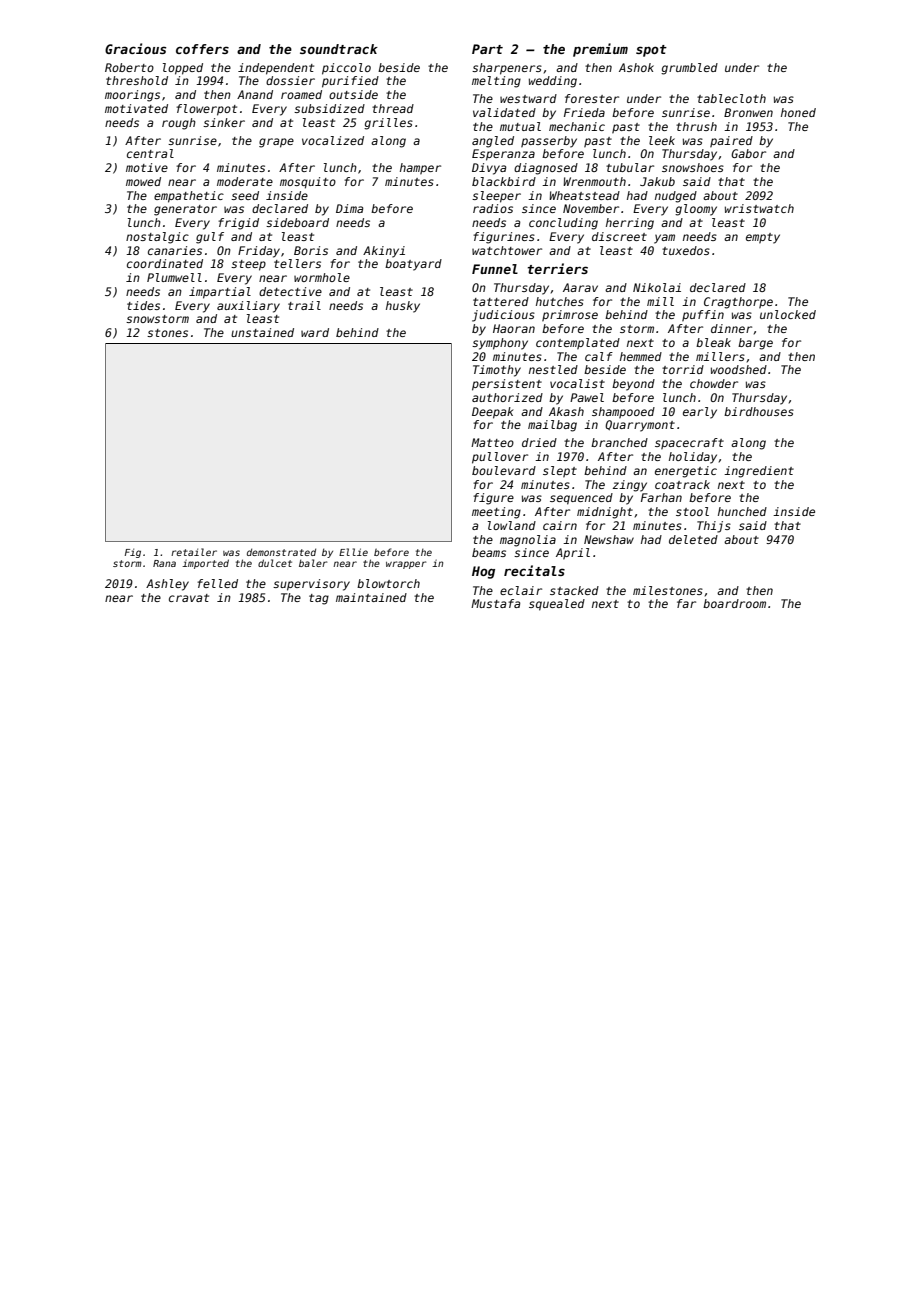 This screenshot has height=1308, width=924. I want to click on empty, so click(763, 238).
